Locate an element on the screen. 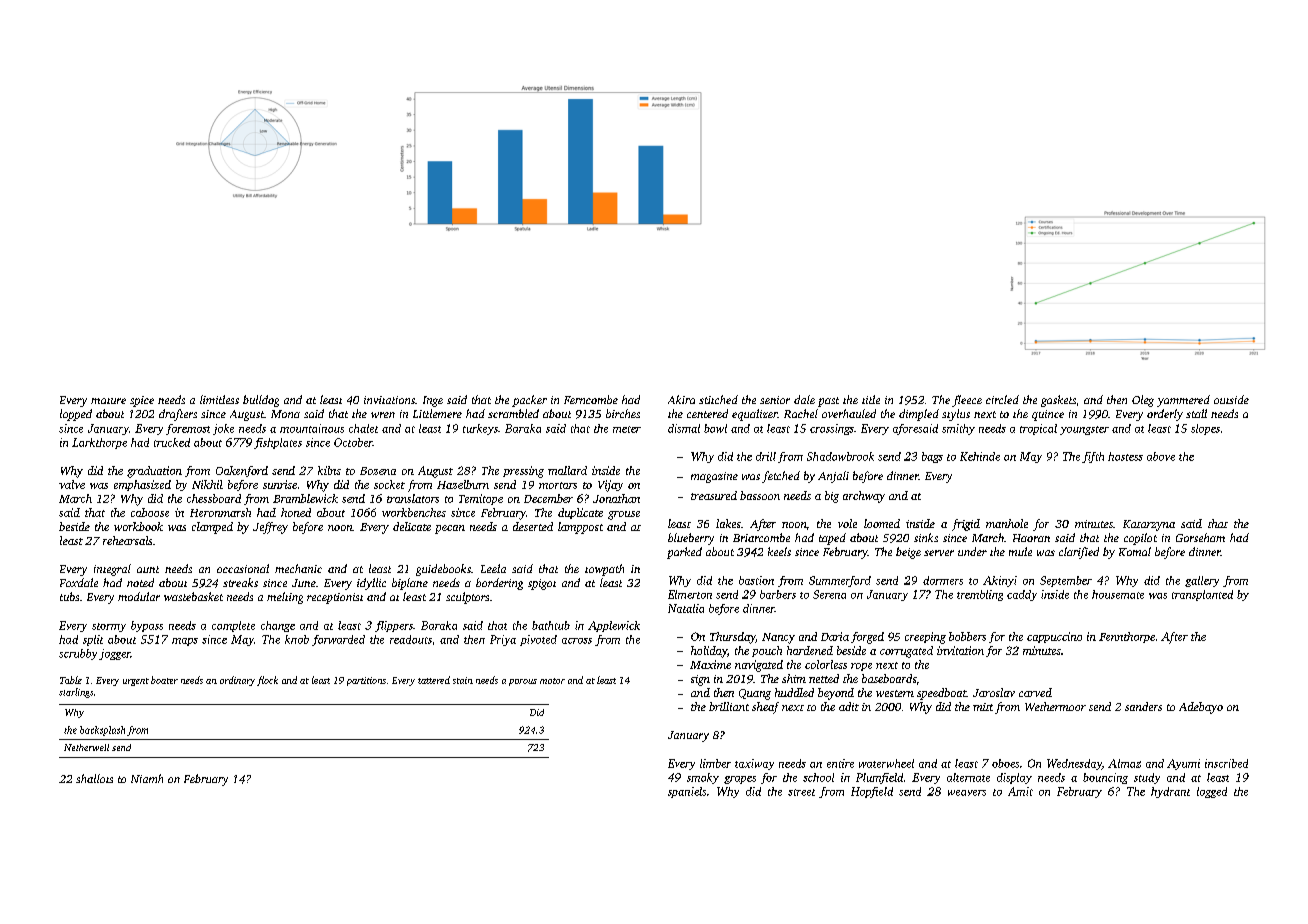 This screenshot has width=1308, height=924. Niamh is located at coordinates (147, 778).
